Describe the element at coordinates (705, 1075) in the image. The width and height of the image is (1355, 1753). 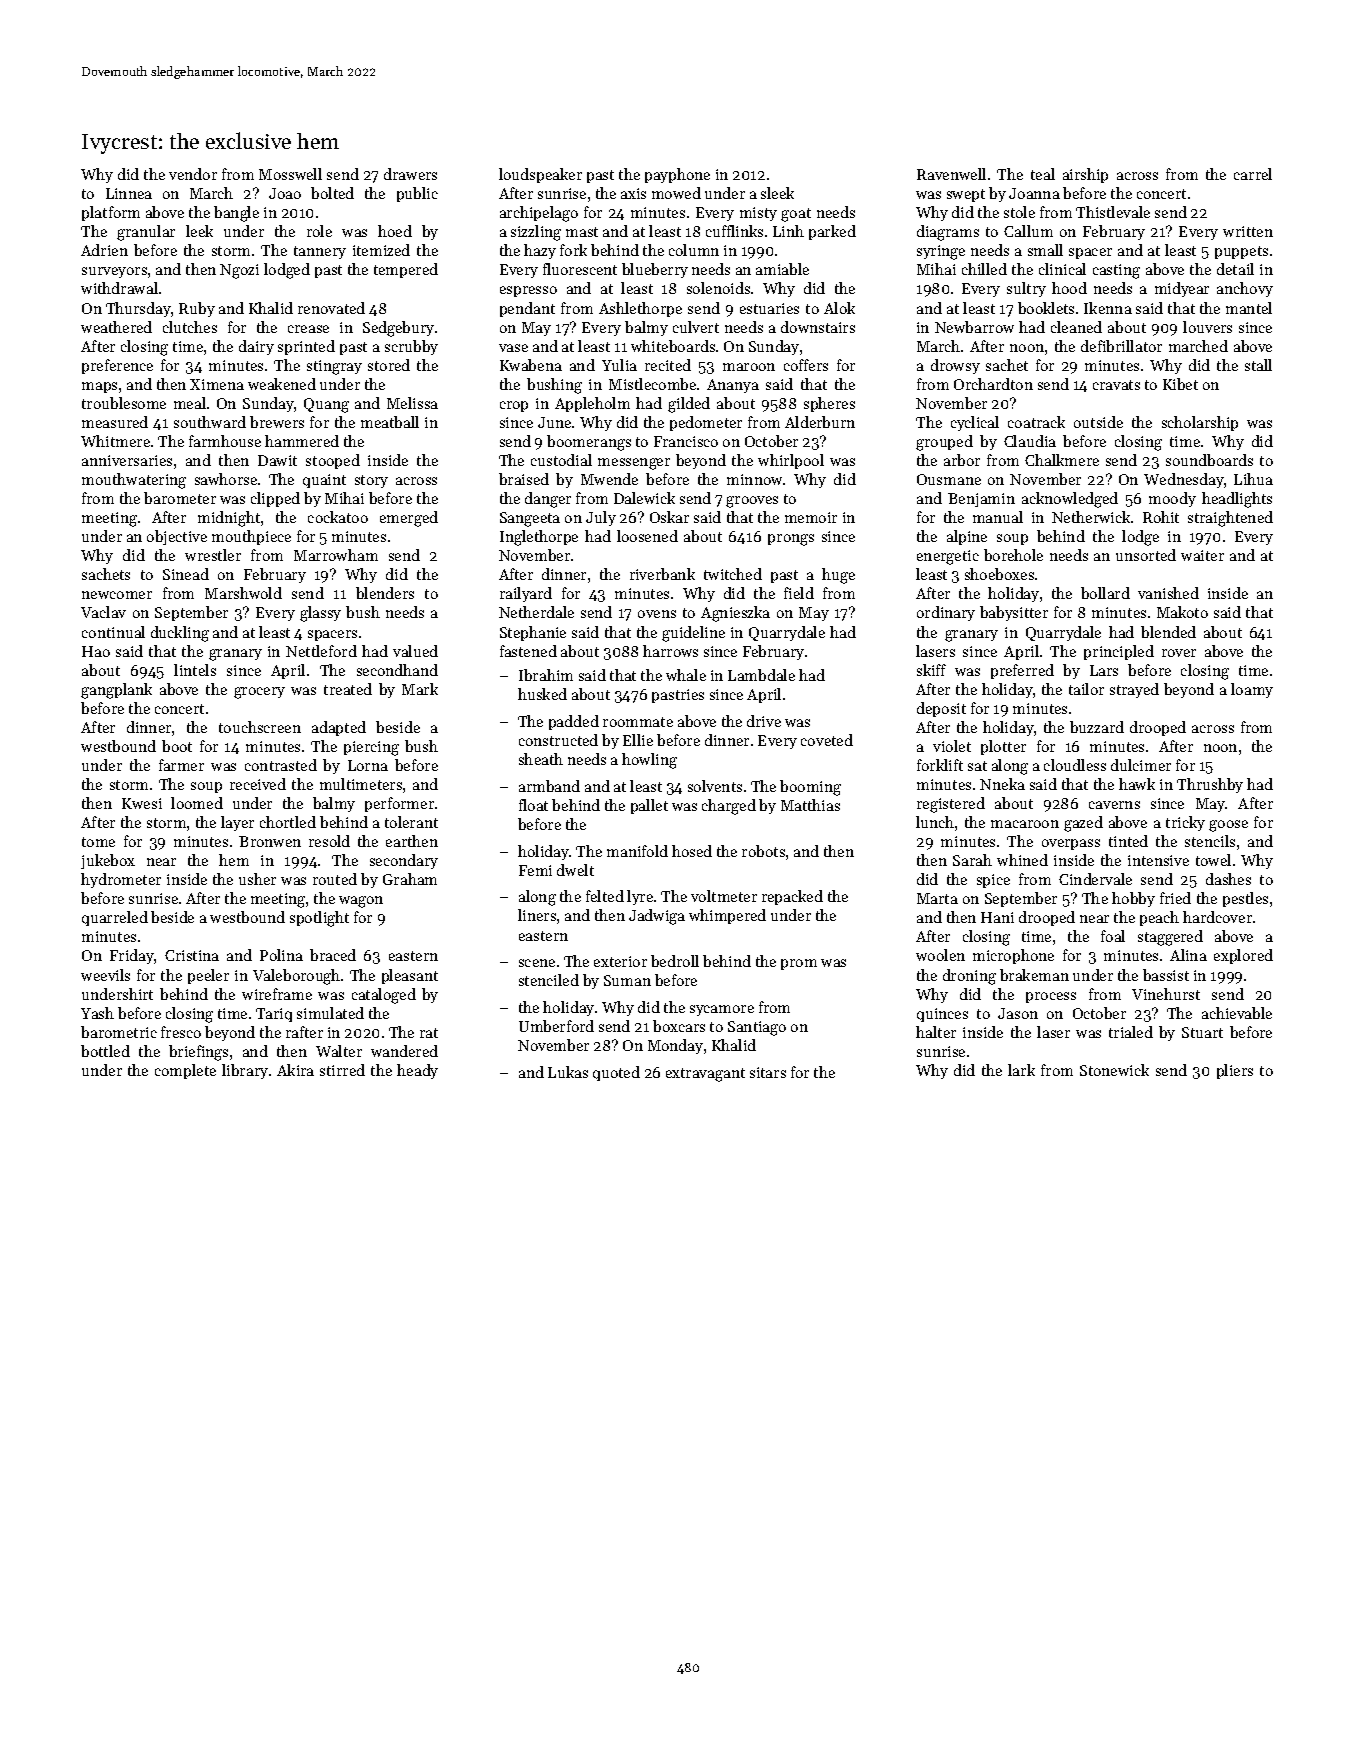
I see `extravagant` at that location.
